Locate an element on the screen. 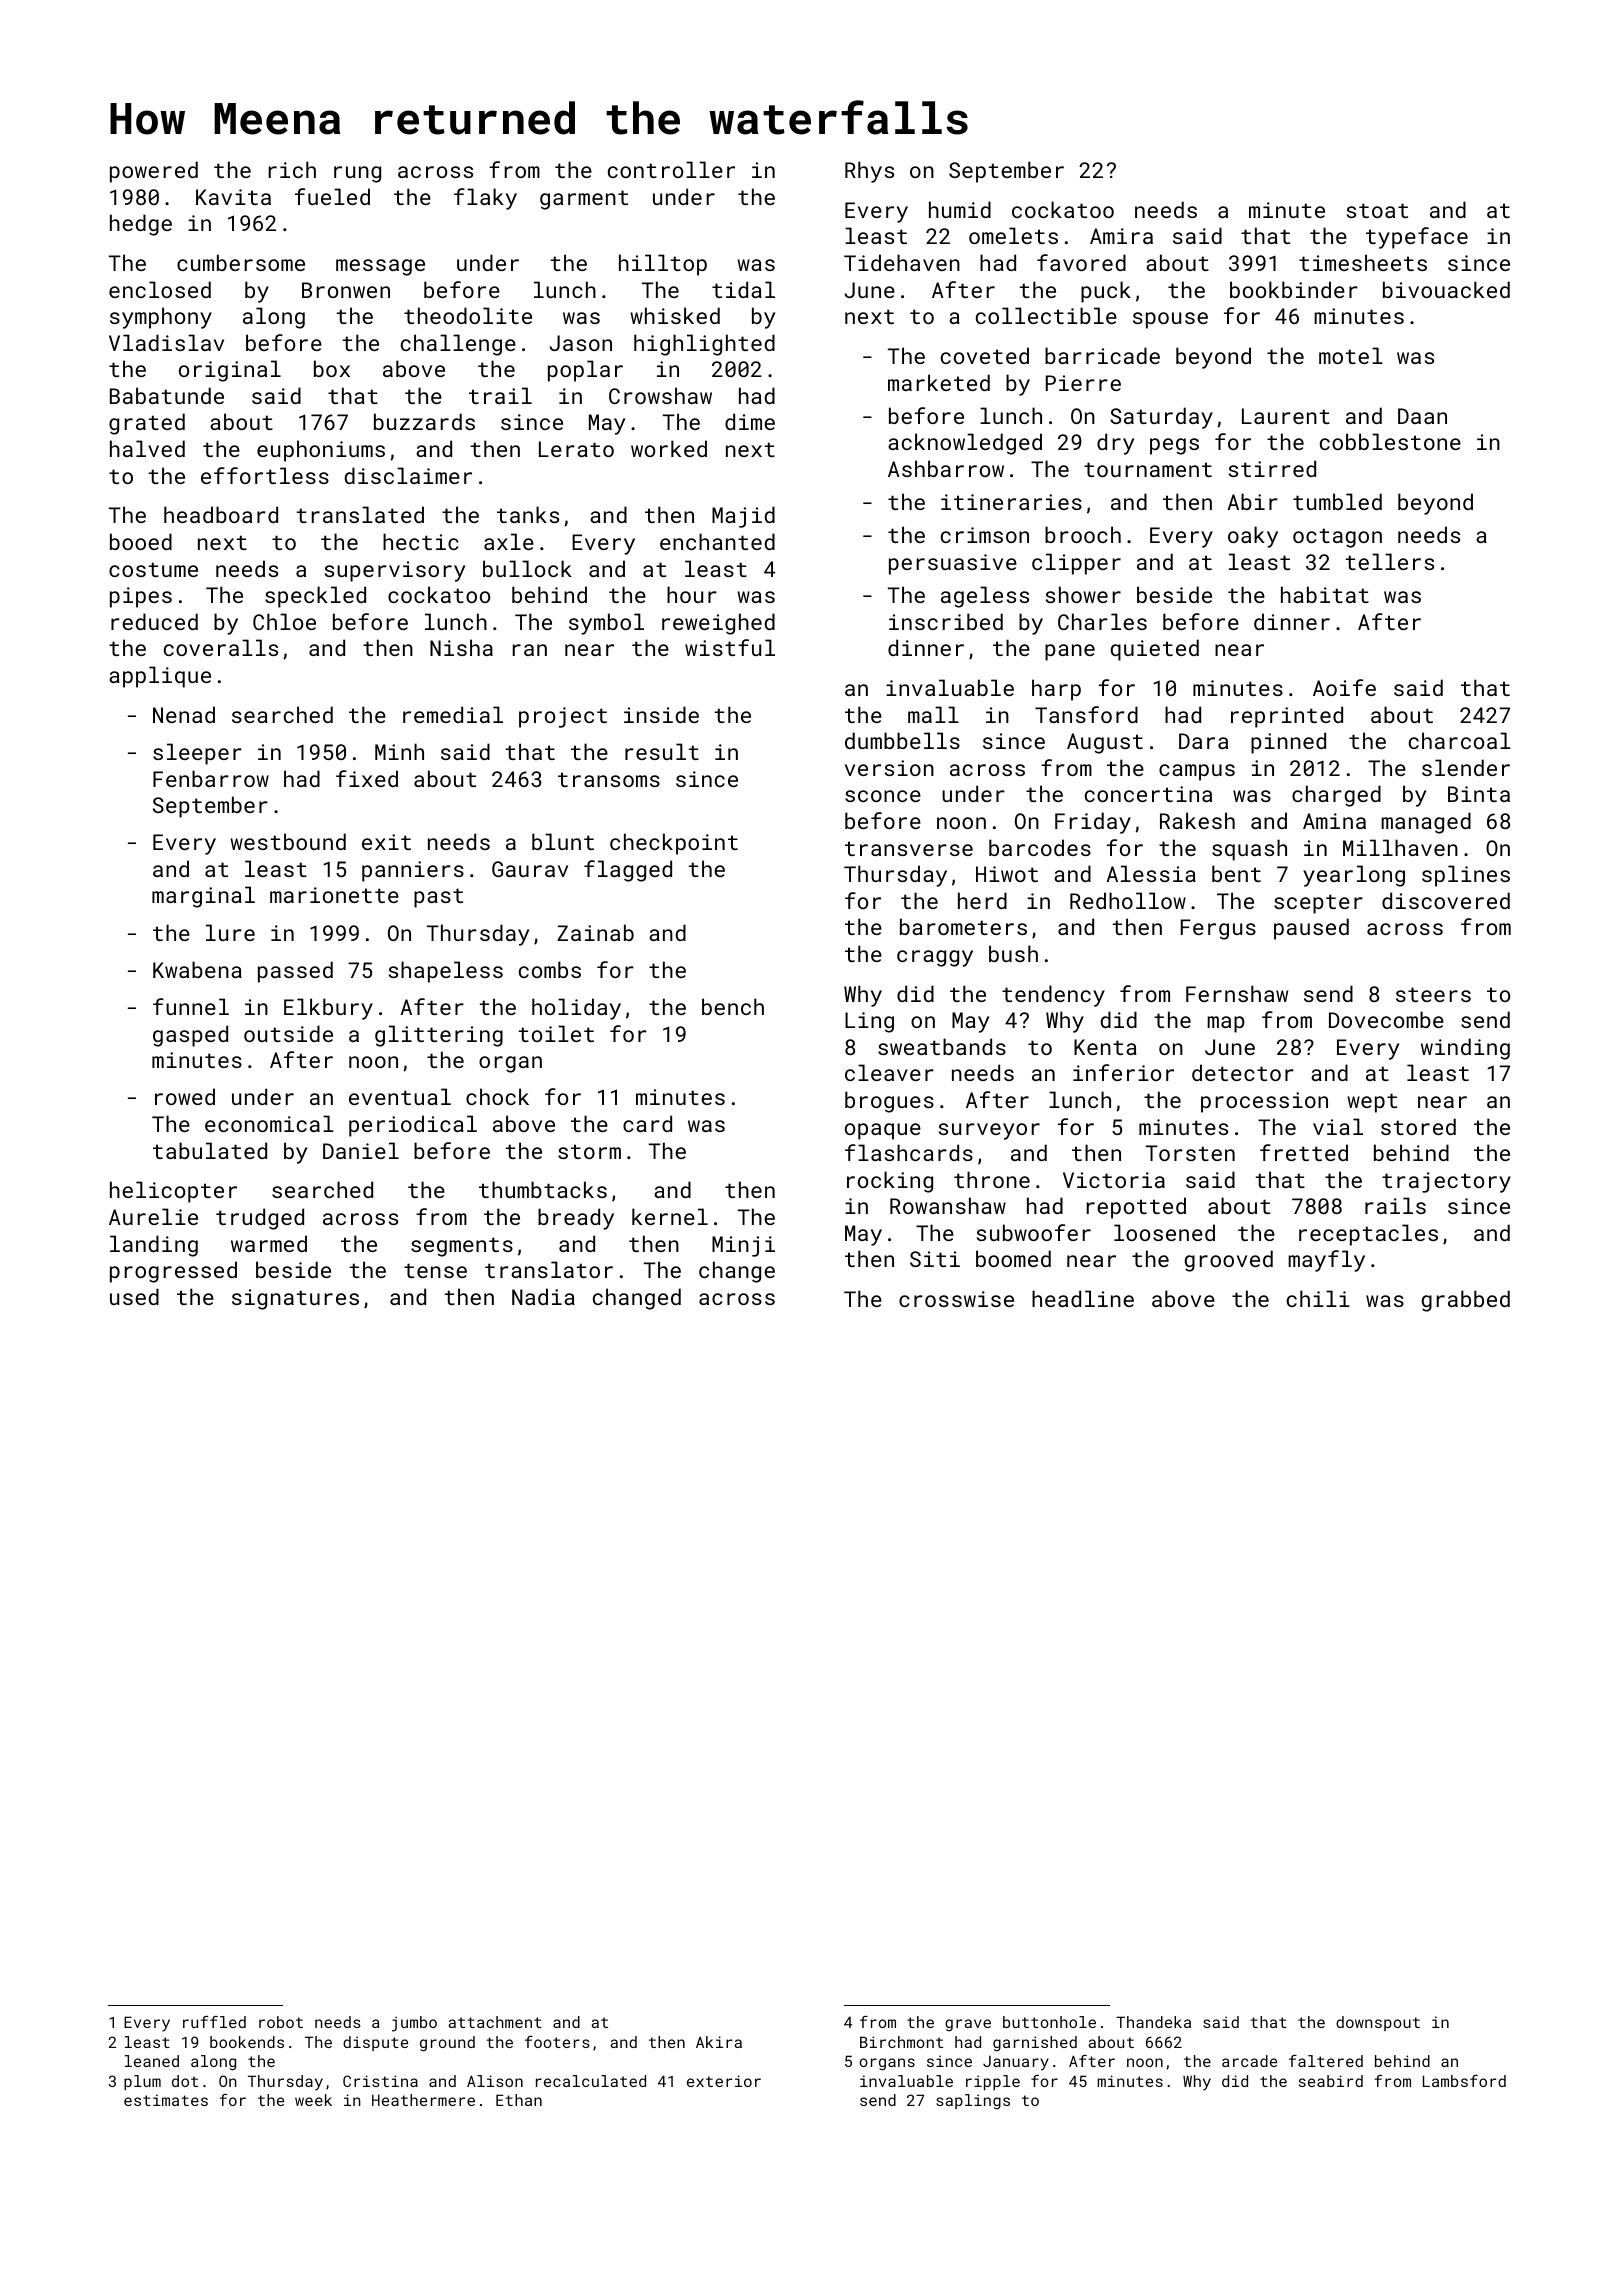  harp is located at coordinates (1056, 690).
